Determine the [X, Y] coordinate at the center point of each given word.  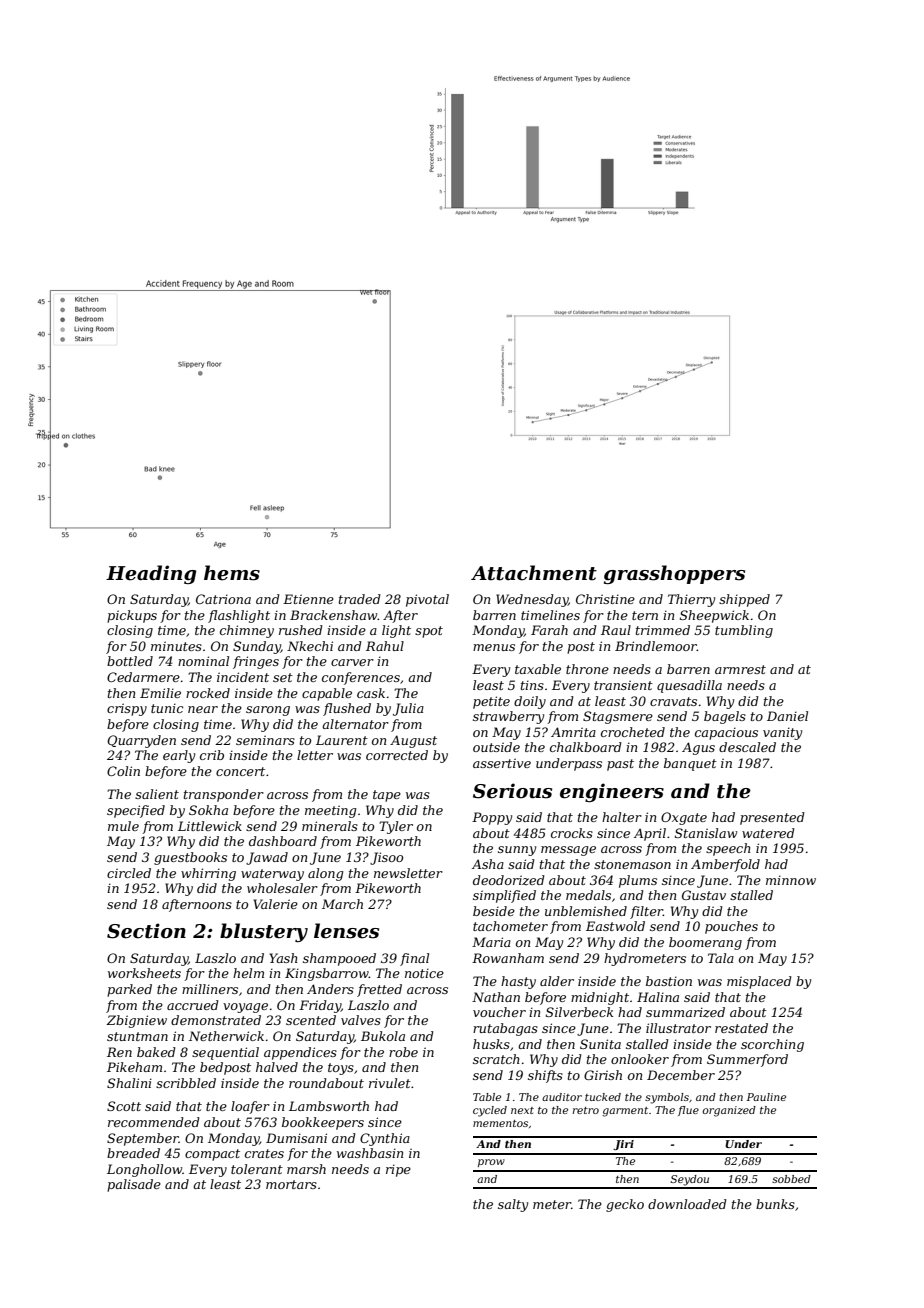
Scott [124, 1106]
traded [360, 599]
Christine [605, 599]
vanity [782, 733]
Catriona [223, 599]
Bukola [383, 1036]
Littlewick [210, 826]
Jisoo [386, 858]
